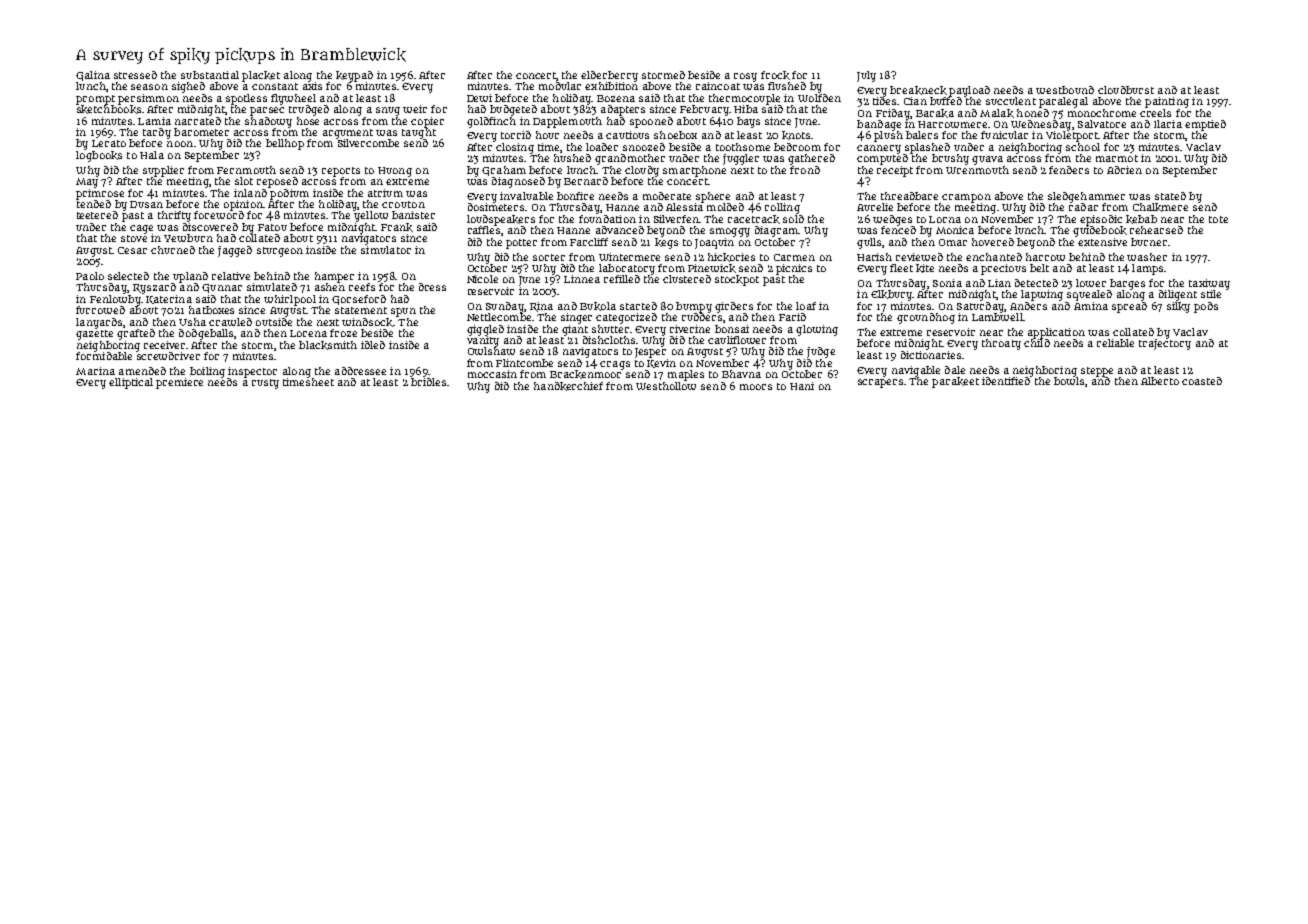 This screenshot has height=924, width=1308. What do you see at coordinates (268, 122) in the screenshot?
I see `shadowy` at bounding box center [268, 122].
